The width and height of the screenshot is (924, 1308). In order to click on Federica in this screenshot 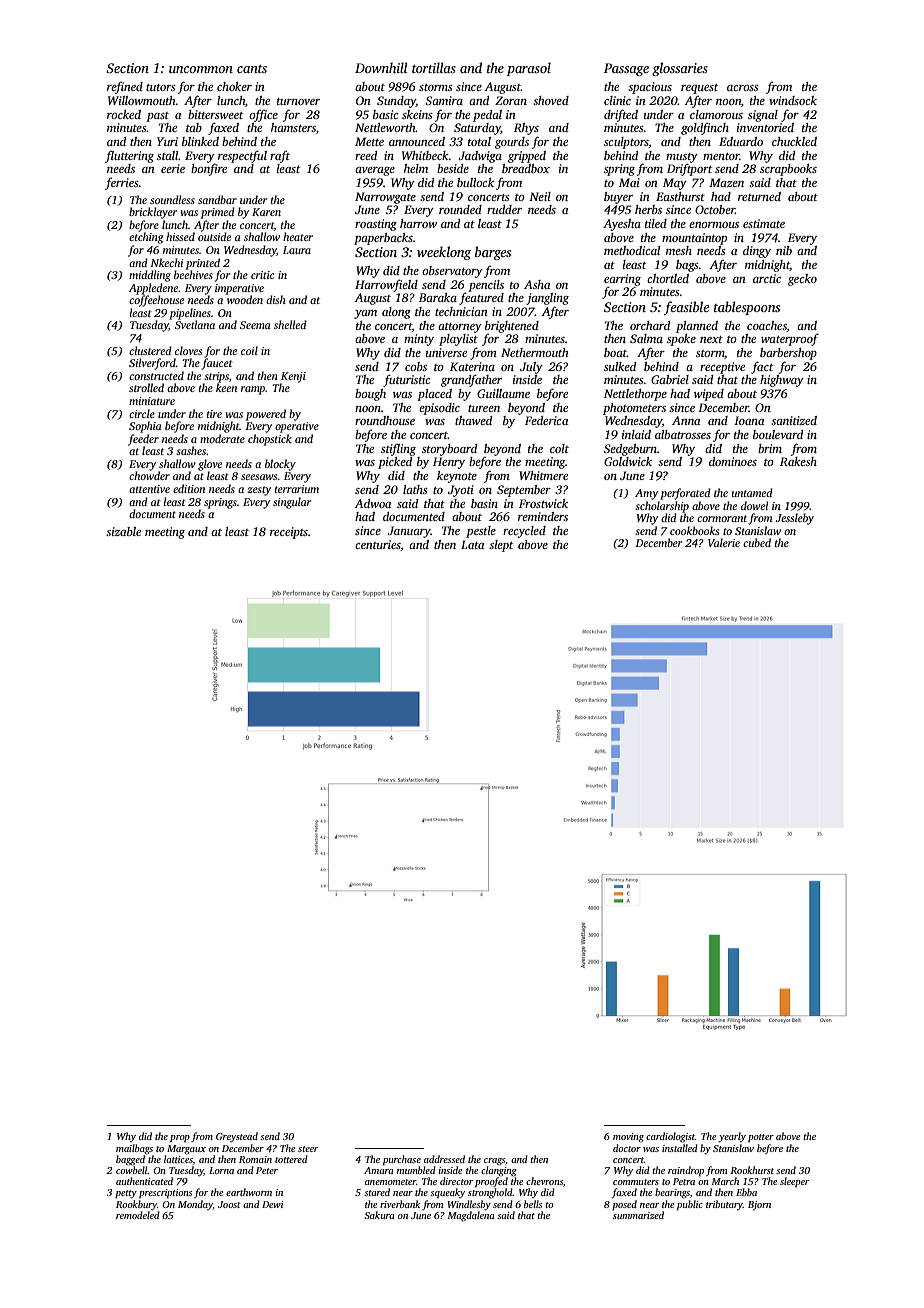, I will do `click(546, 420)`.
